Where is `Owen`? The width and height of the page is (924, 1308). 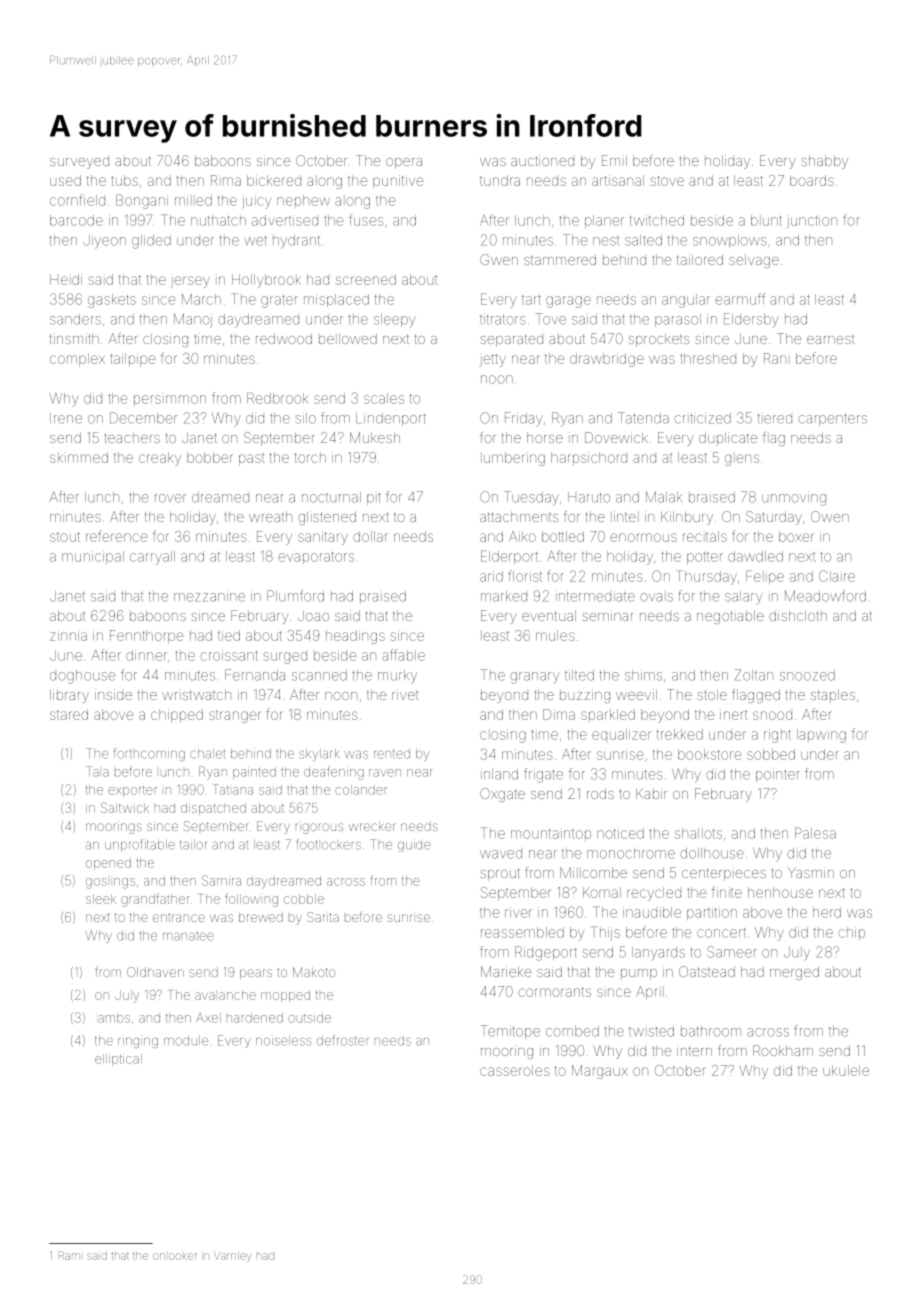
Owen is located at coordinates (830, 516).
